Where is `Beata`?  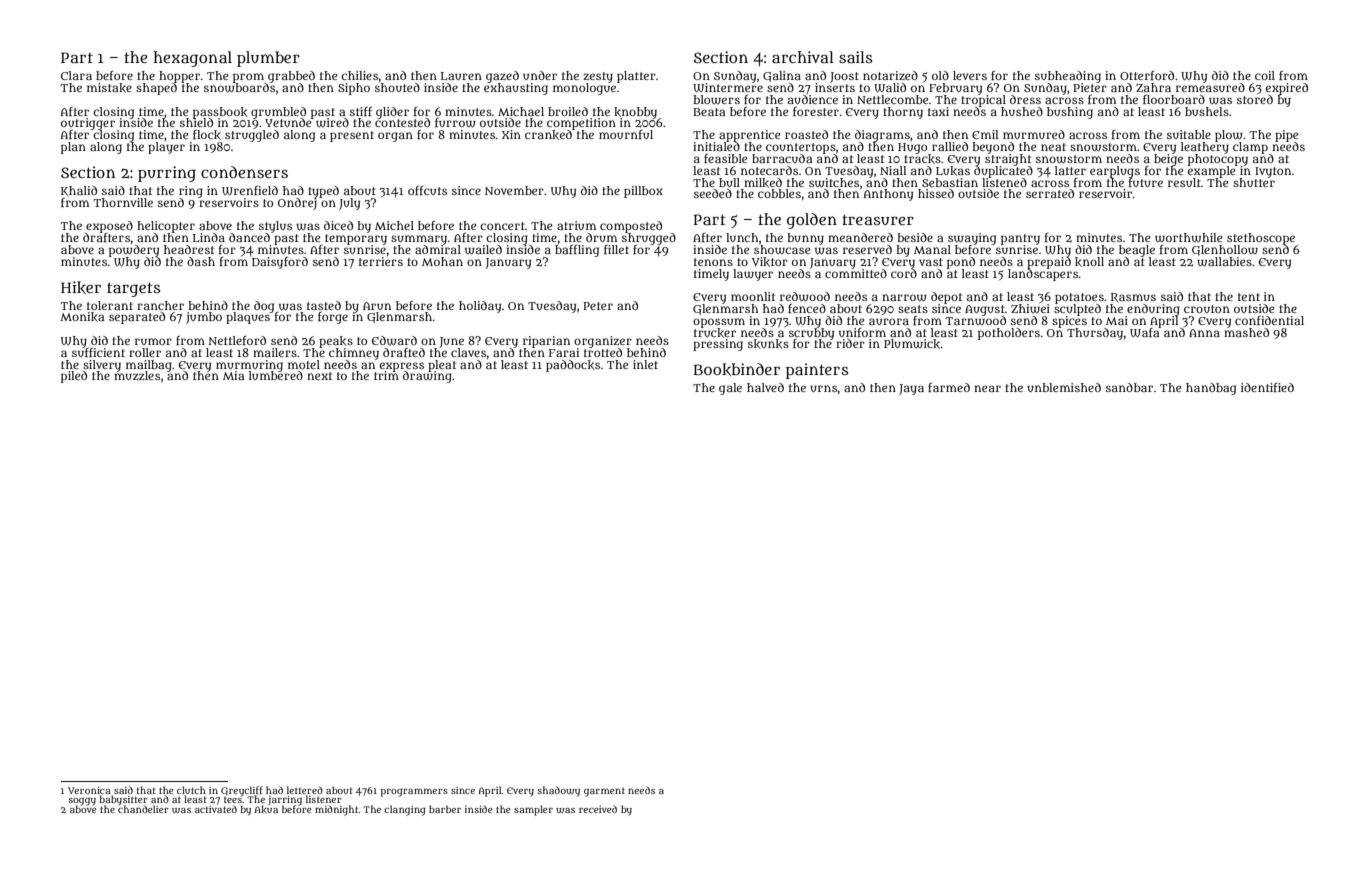
Beata is located at coordinates (709, 112).
